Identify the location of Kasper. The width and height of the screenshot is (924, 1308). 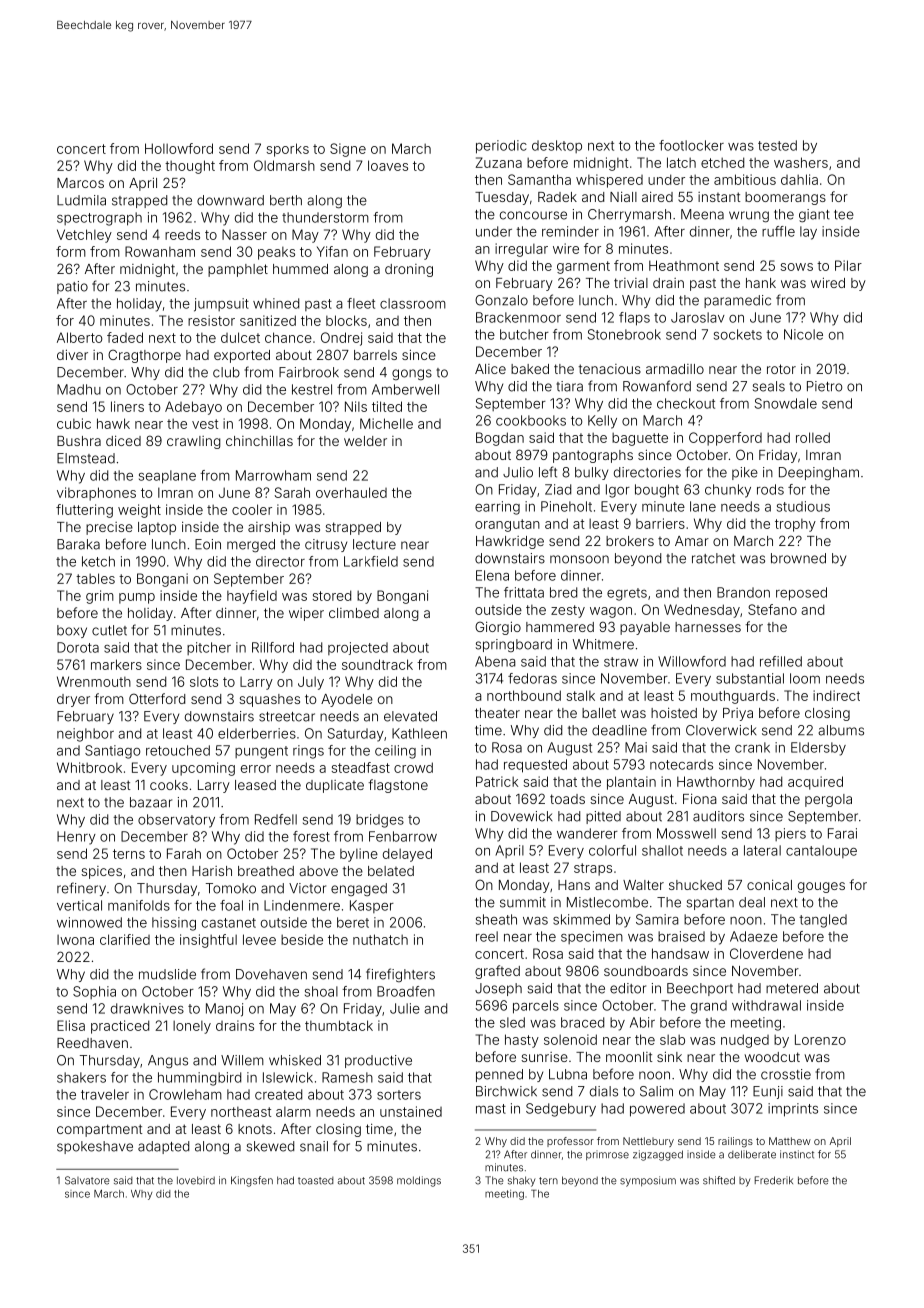
(372, 906).
